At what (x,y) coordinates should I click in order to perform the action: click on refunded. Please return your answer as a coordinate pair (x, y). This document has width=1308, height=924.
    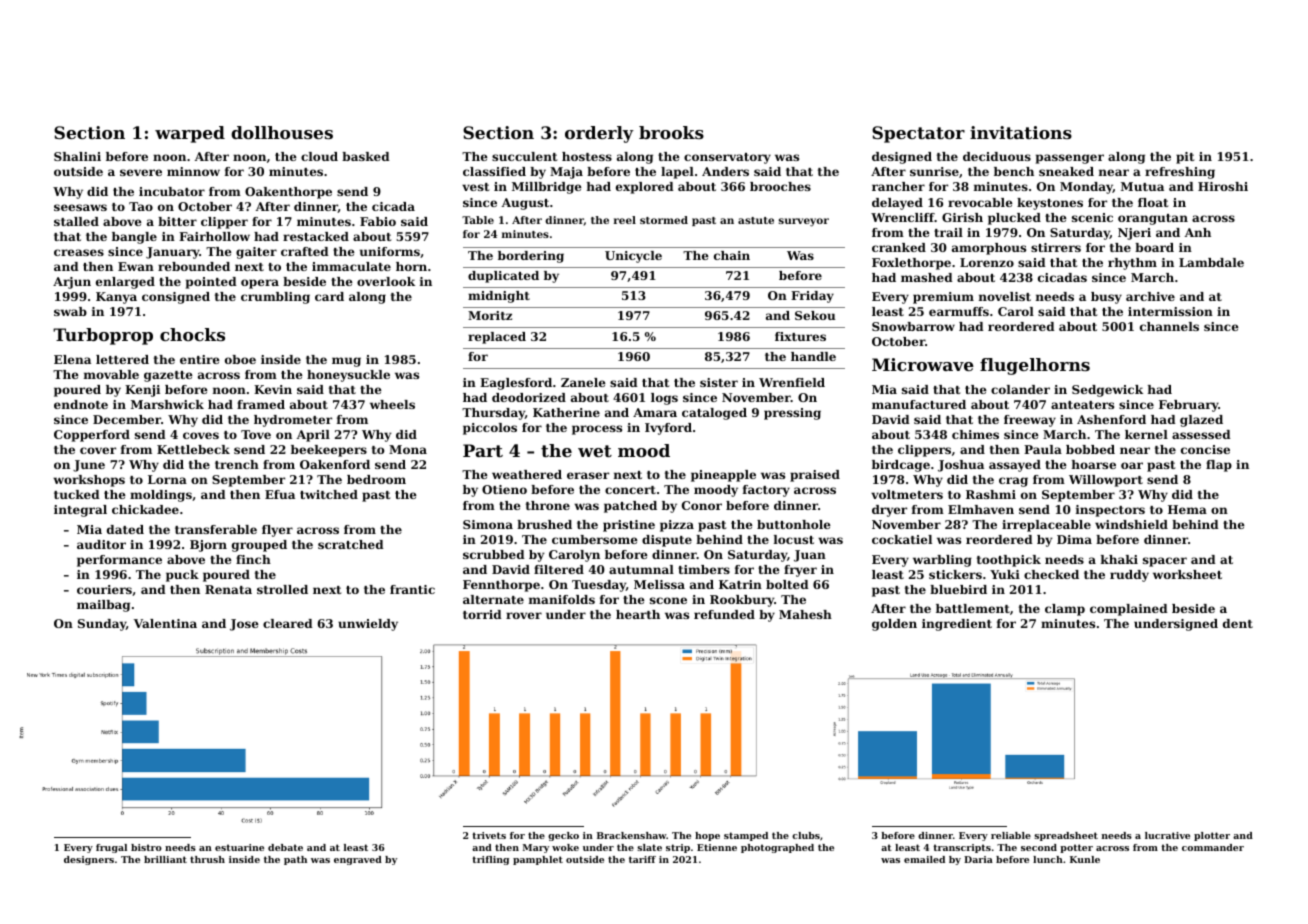
    Looking at the image, I should click on (724, 614).
